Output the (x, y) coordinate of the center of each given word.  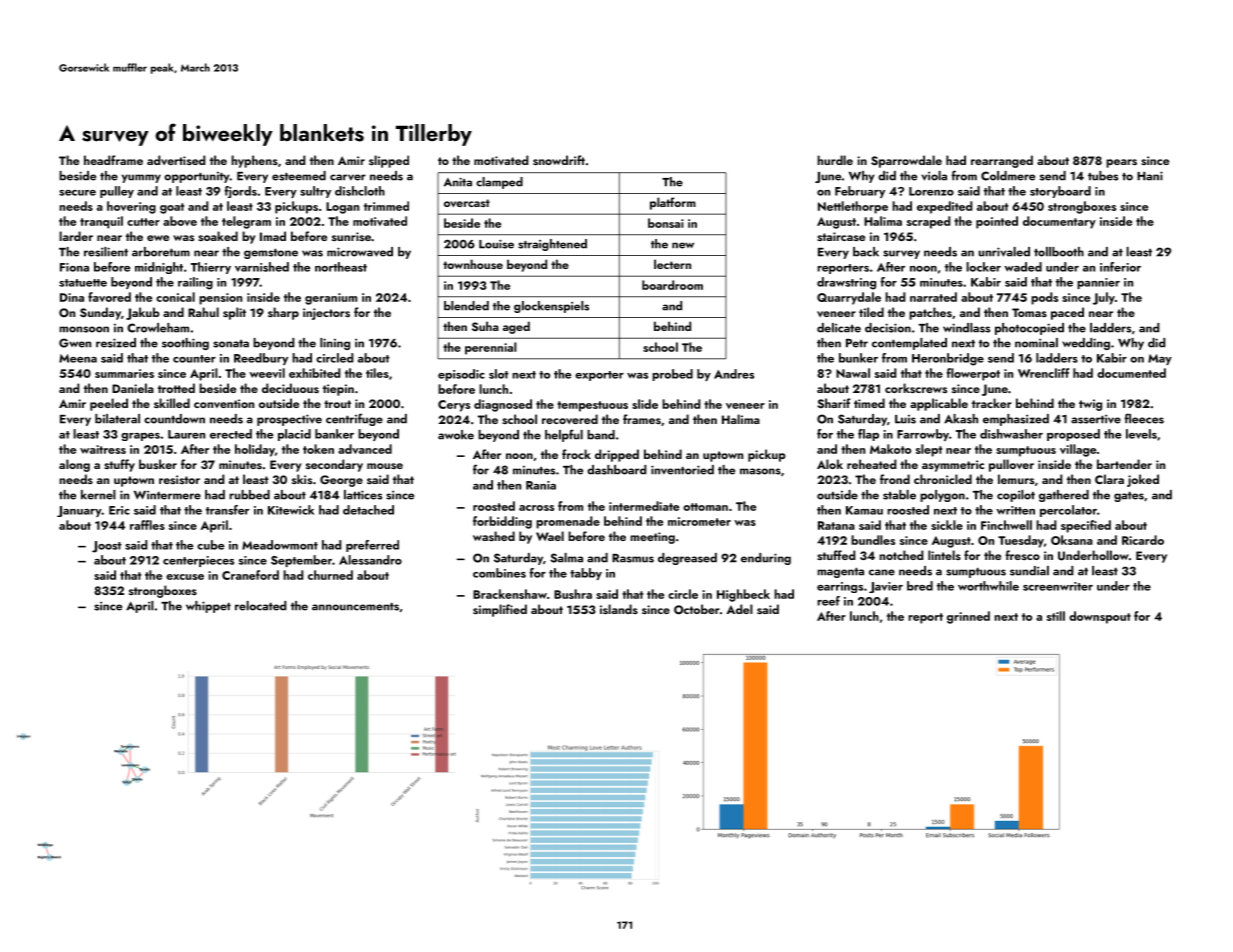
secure (77, 193)
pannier (1098, 283)
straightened (552, 245)
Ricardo (1143, 540)
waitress (103, 449)
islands (619, 609)
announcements (355, 607)
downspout (1100, 617)
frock (576, 454)
